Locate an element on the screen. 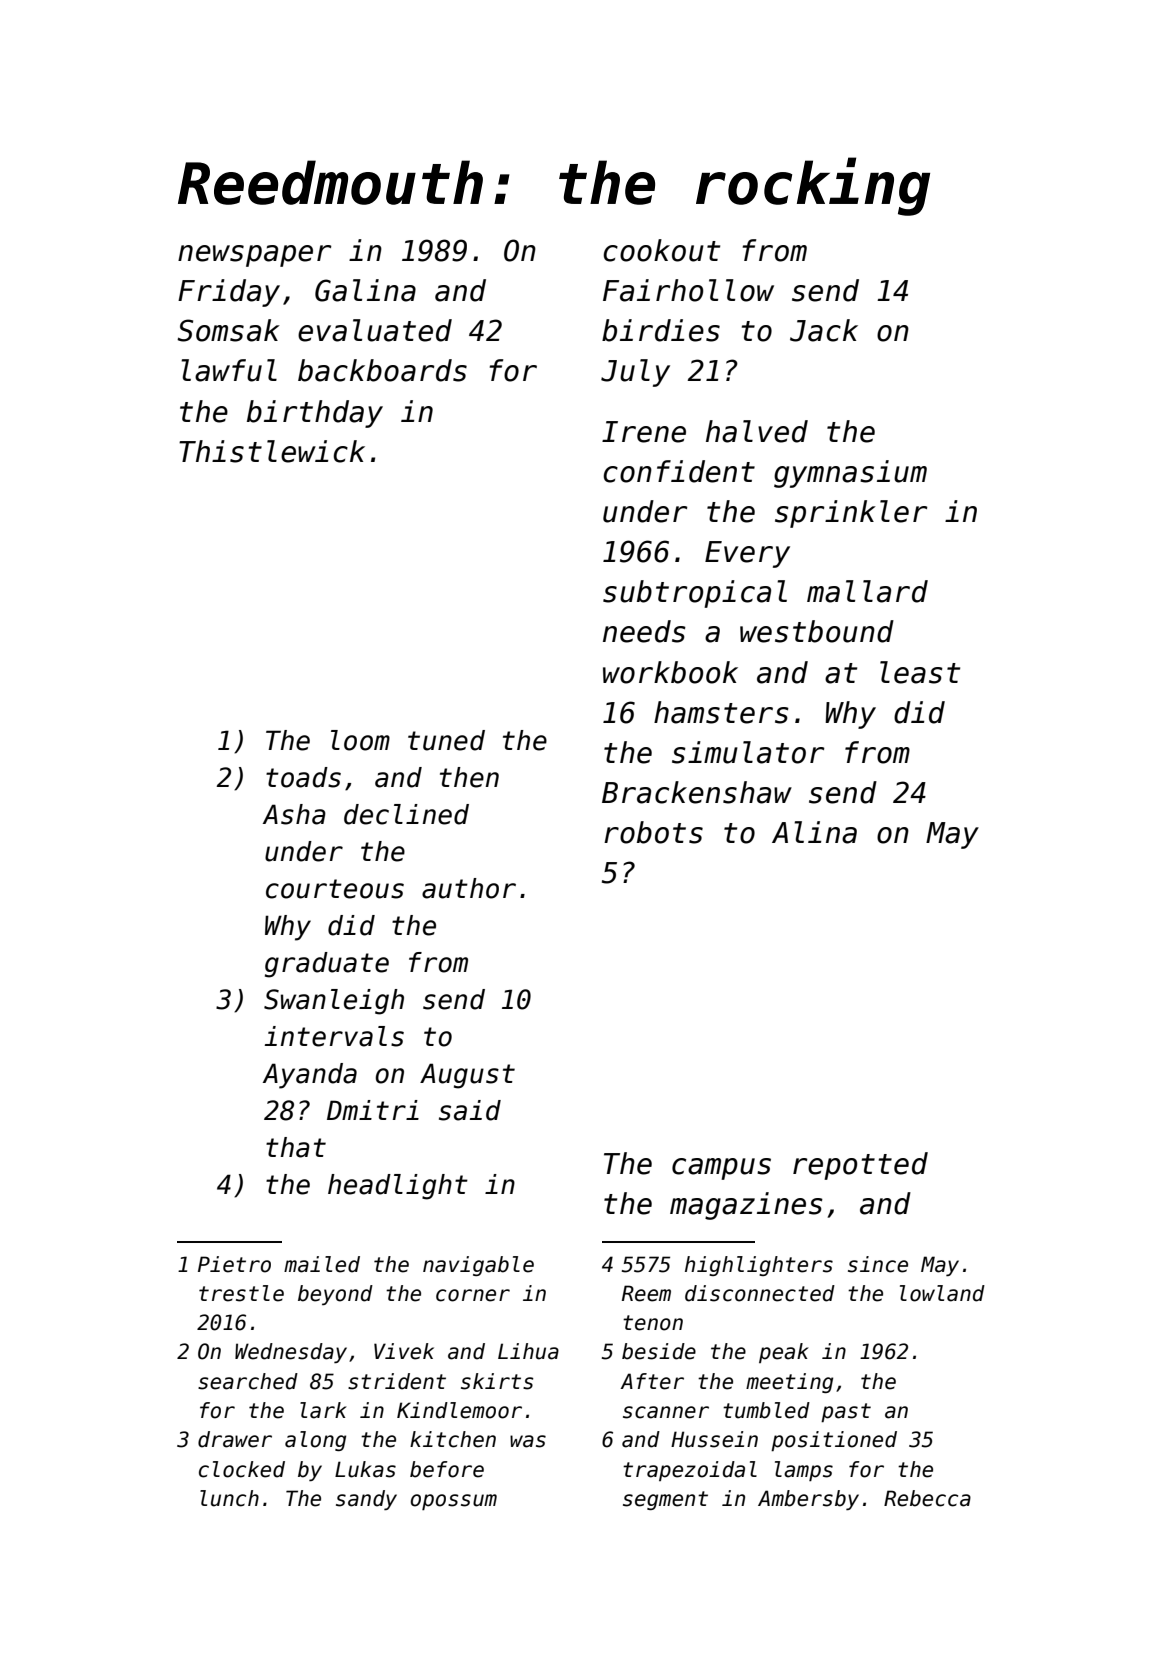 The height and width of the screenshot is (1654, 1165). declined is located at coordinates (406, 814).
